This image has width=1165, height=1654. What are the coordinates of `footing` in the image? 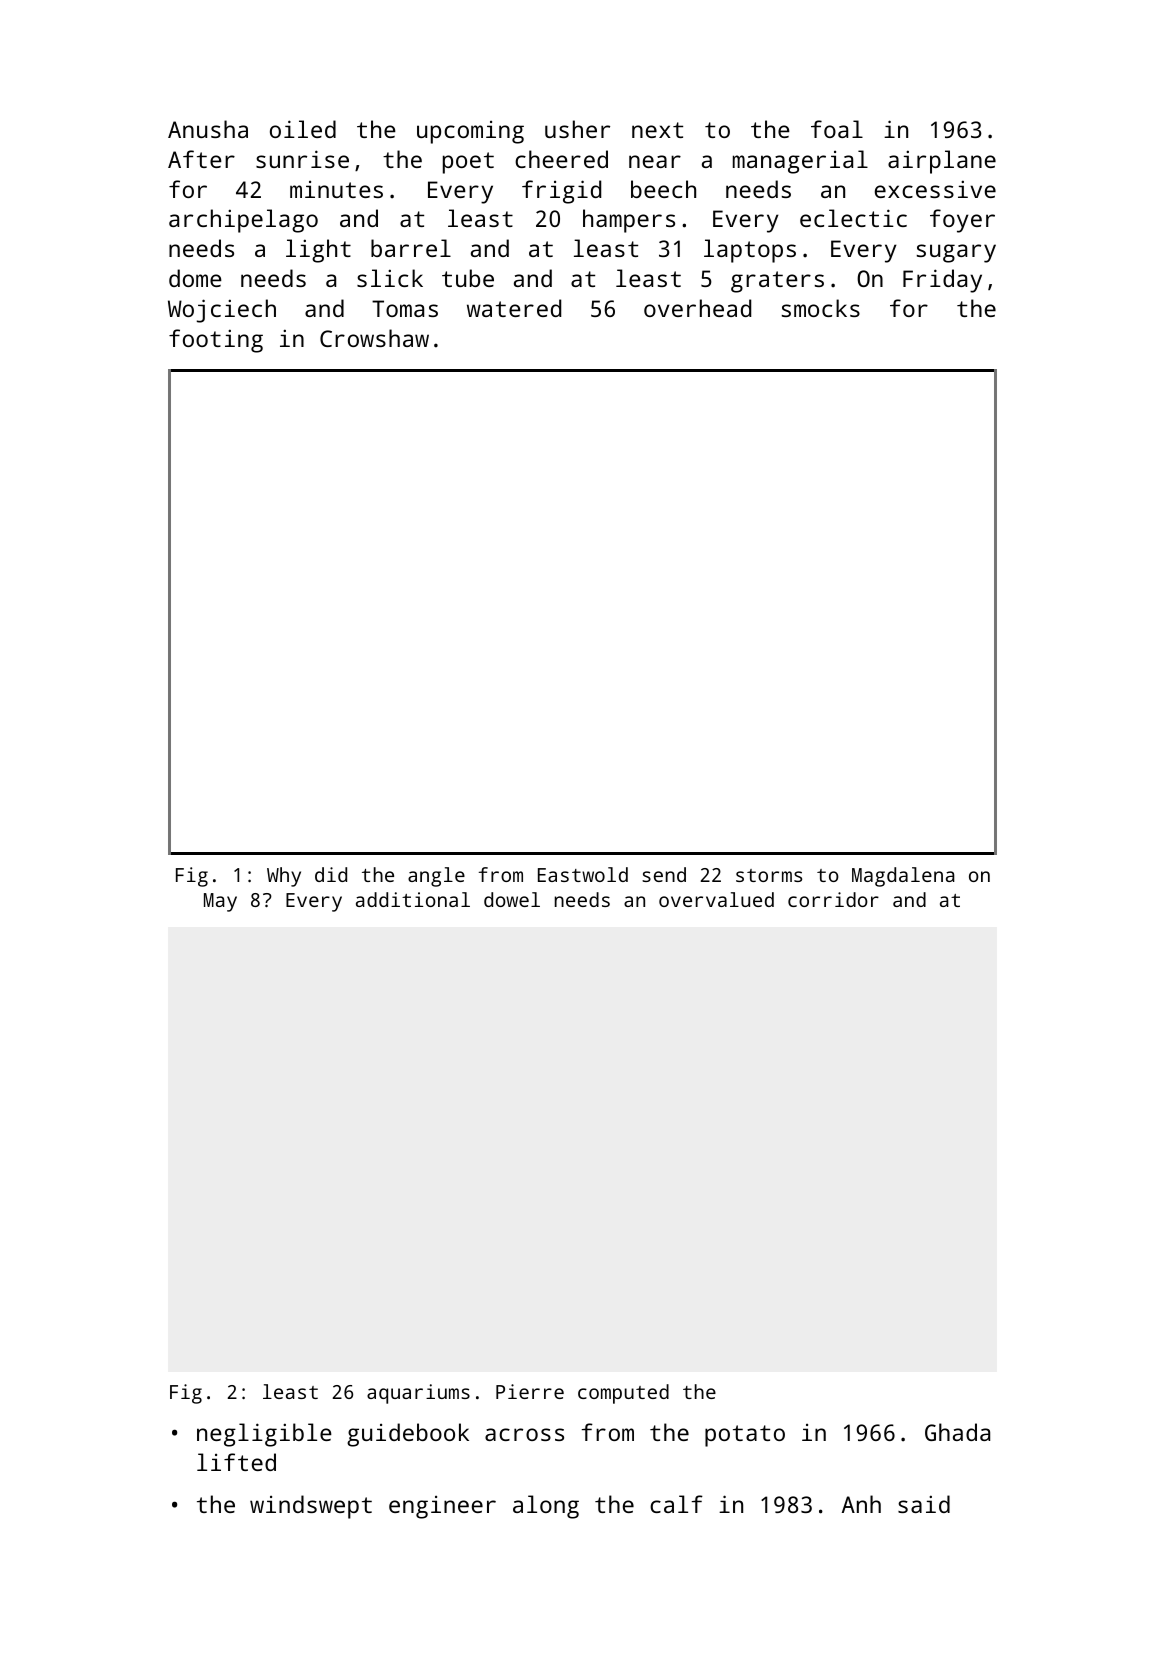 It's located at (216, 341).
